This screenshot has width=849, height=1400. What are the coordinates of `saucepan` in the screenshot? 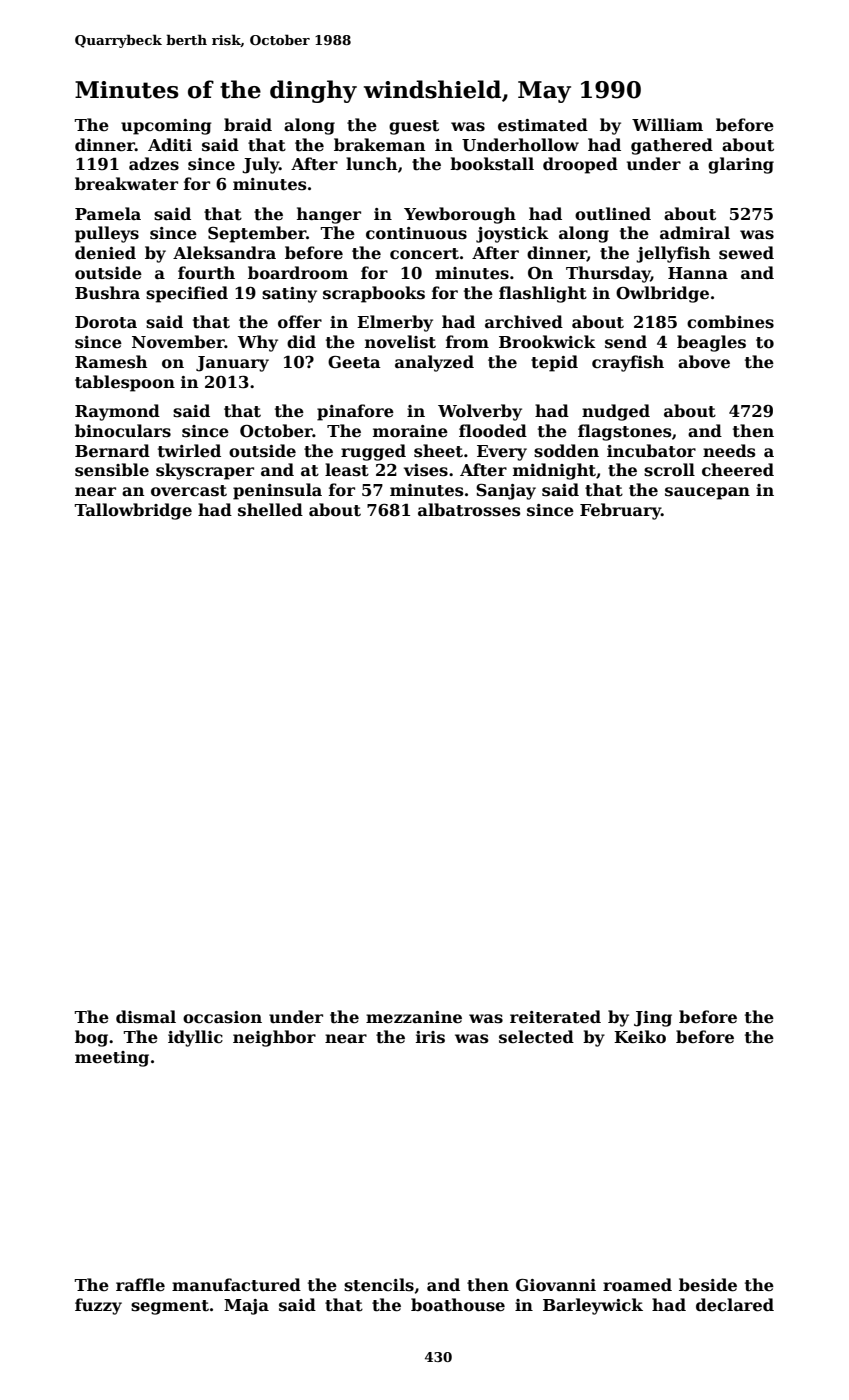 It's located at (707, 493).
